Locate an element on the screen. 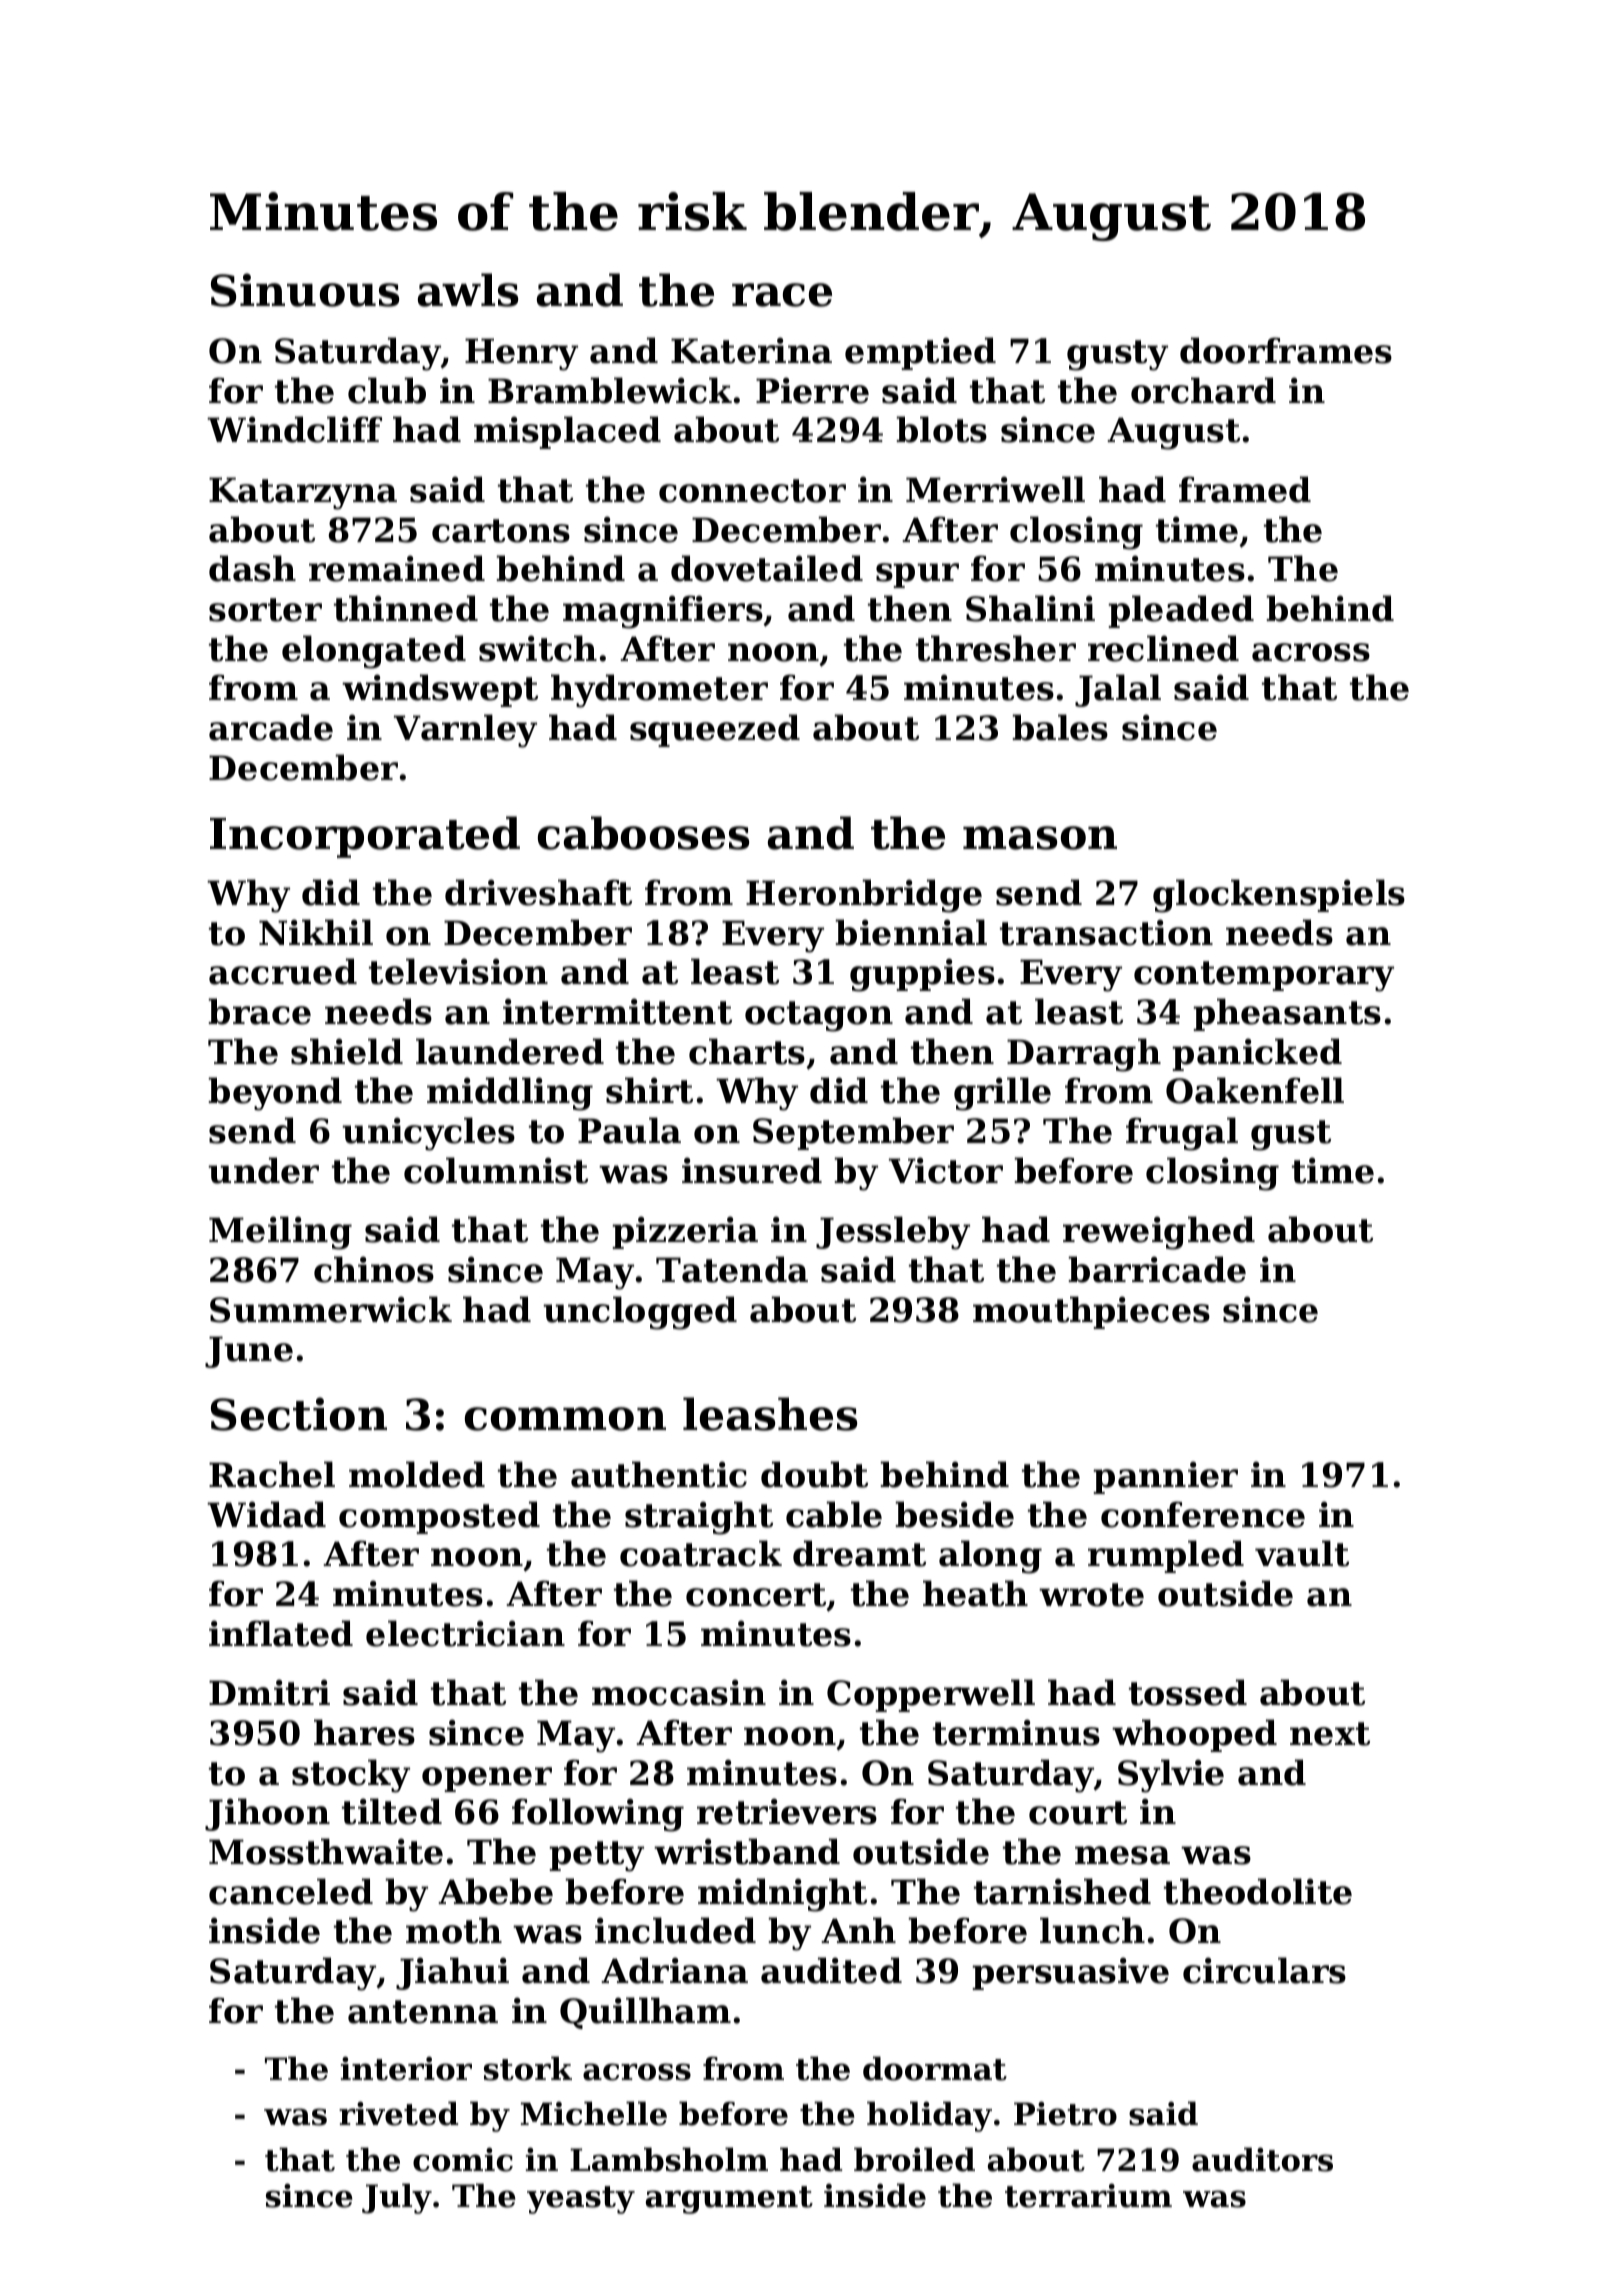  pizzeria is located at coordinates (685, 1232).
